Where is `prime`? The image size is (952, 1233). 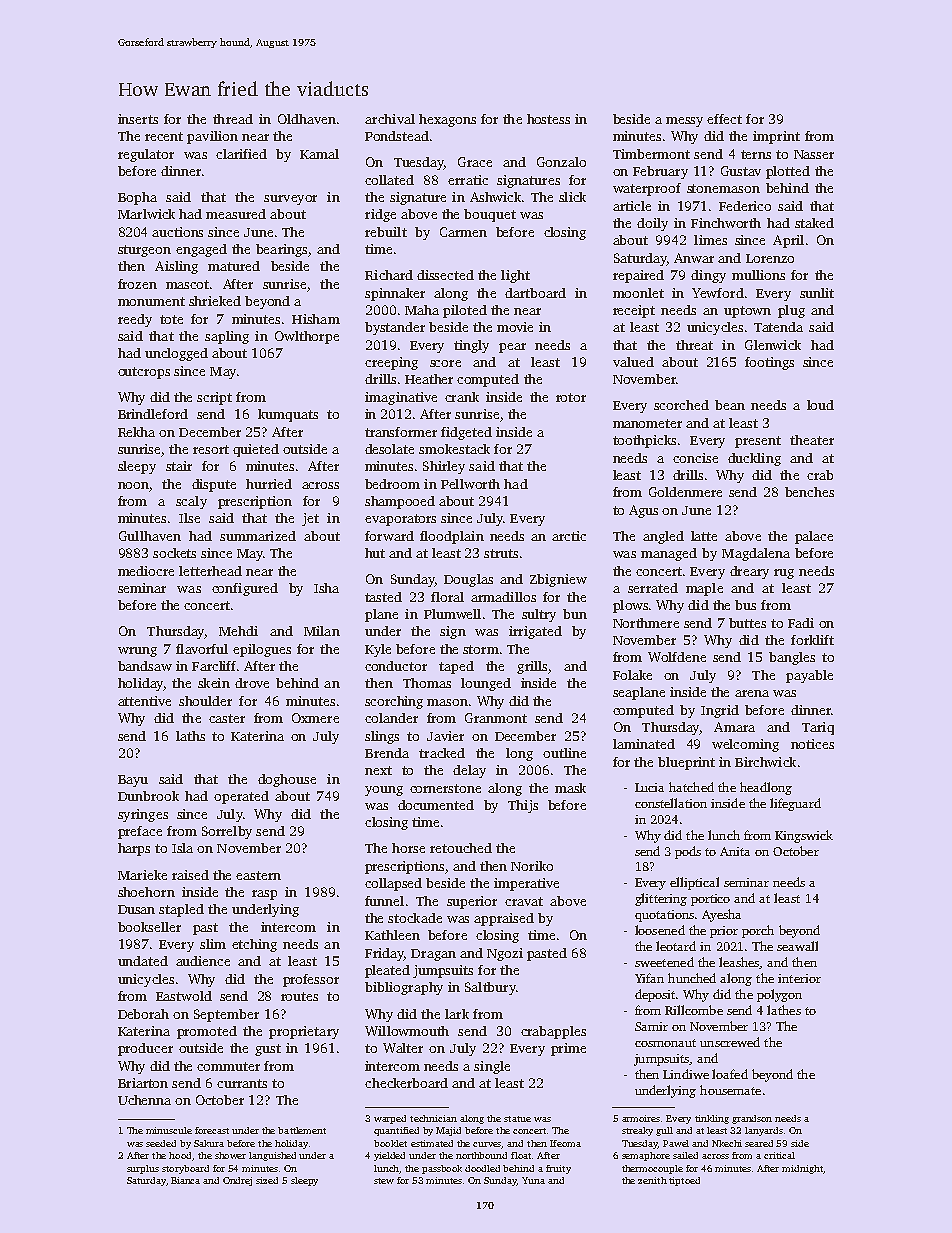
prime is located at coordinates (568, 1049).
